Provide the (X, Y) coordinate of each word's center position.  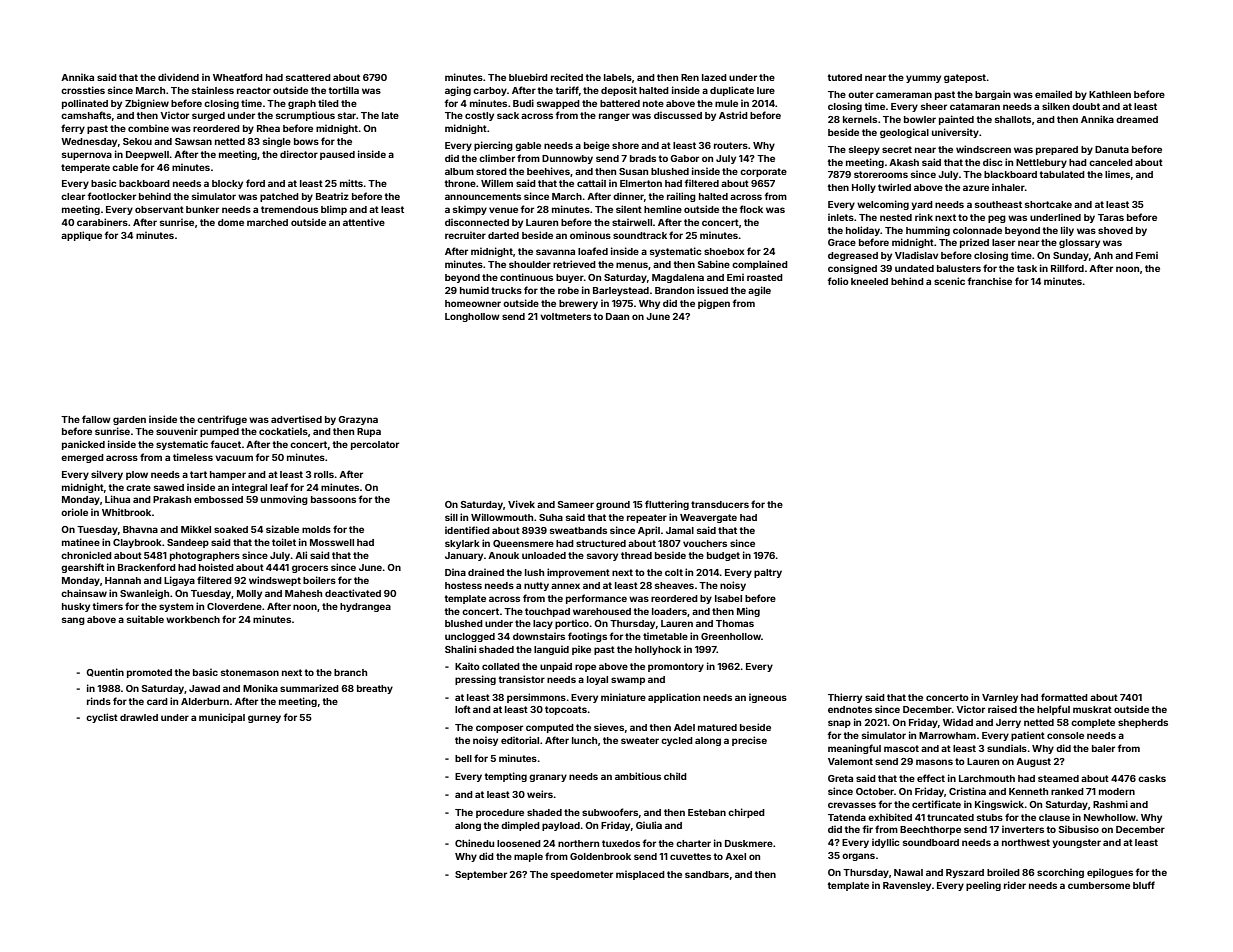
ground (613, 505)
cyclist (102, 718)
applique (81, 236)
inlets (841, 217)
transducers (720, 504)
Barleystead (621, 291)
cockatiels (283, 431)
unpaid (556, 667)
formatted (1064, 697)
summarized (309, 688)
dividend (178, 77)
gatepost (965, 78)
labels (618, 77)
